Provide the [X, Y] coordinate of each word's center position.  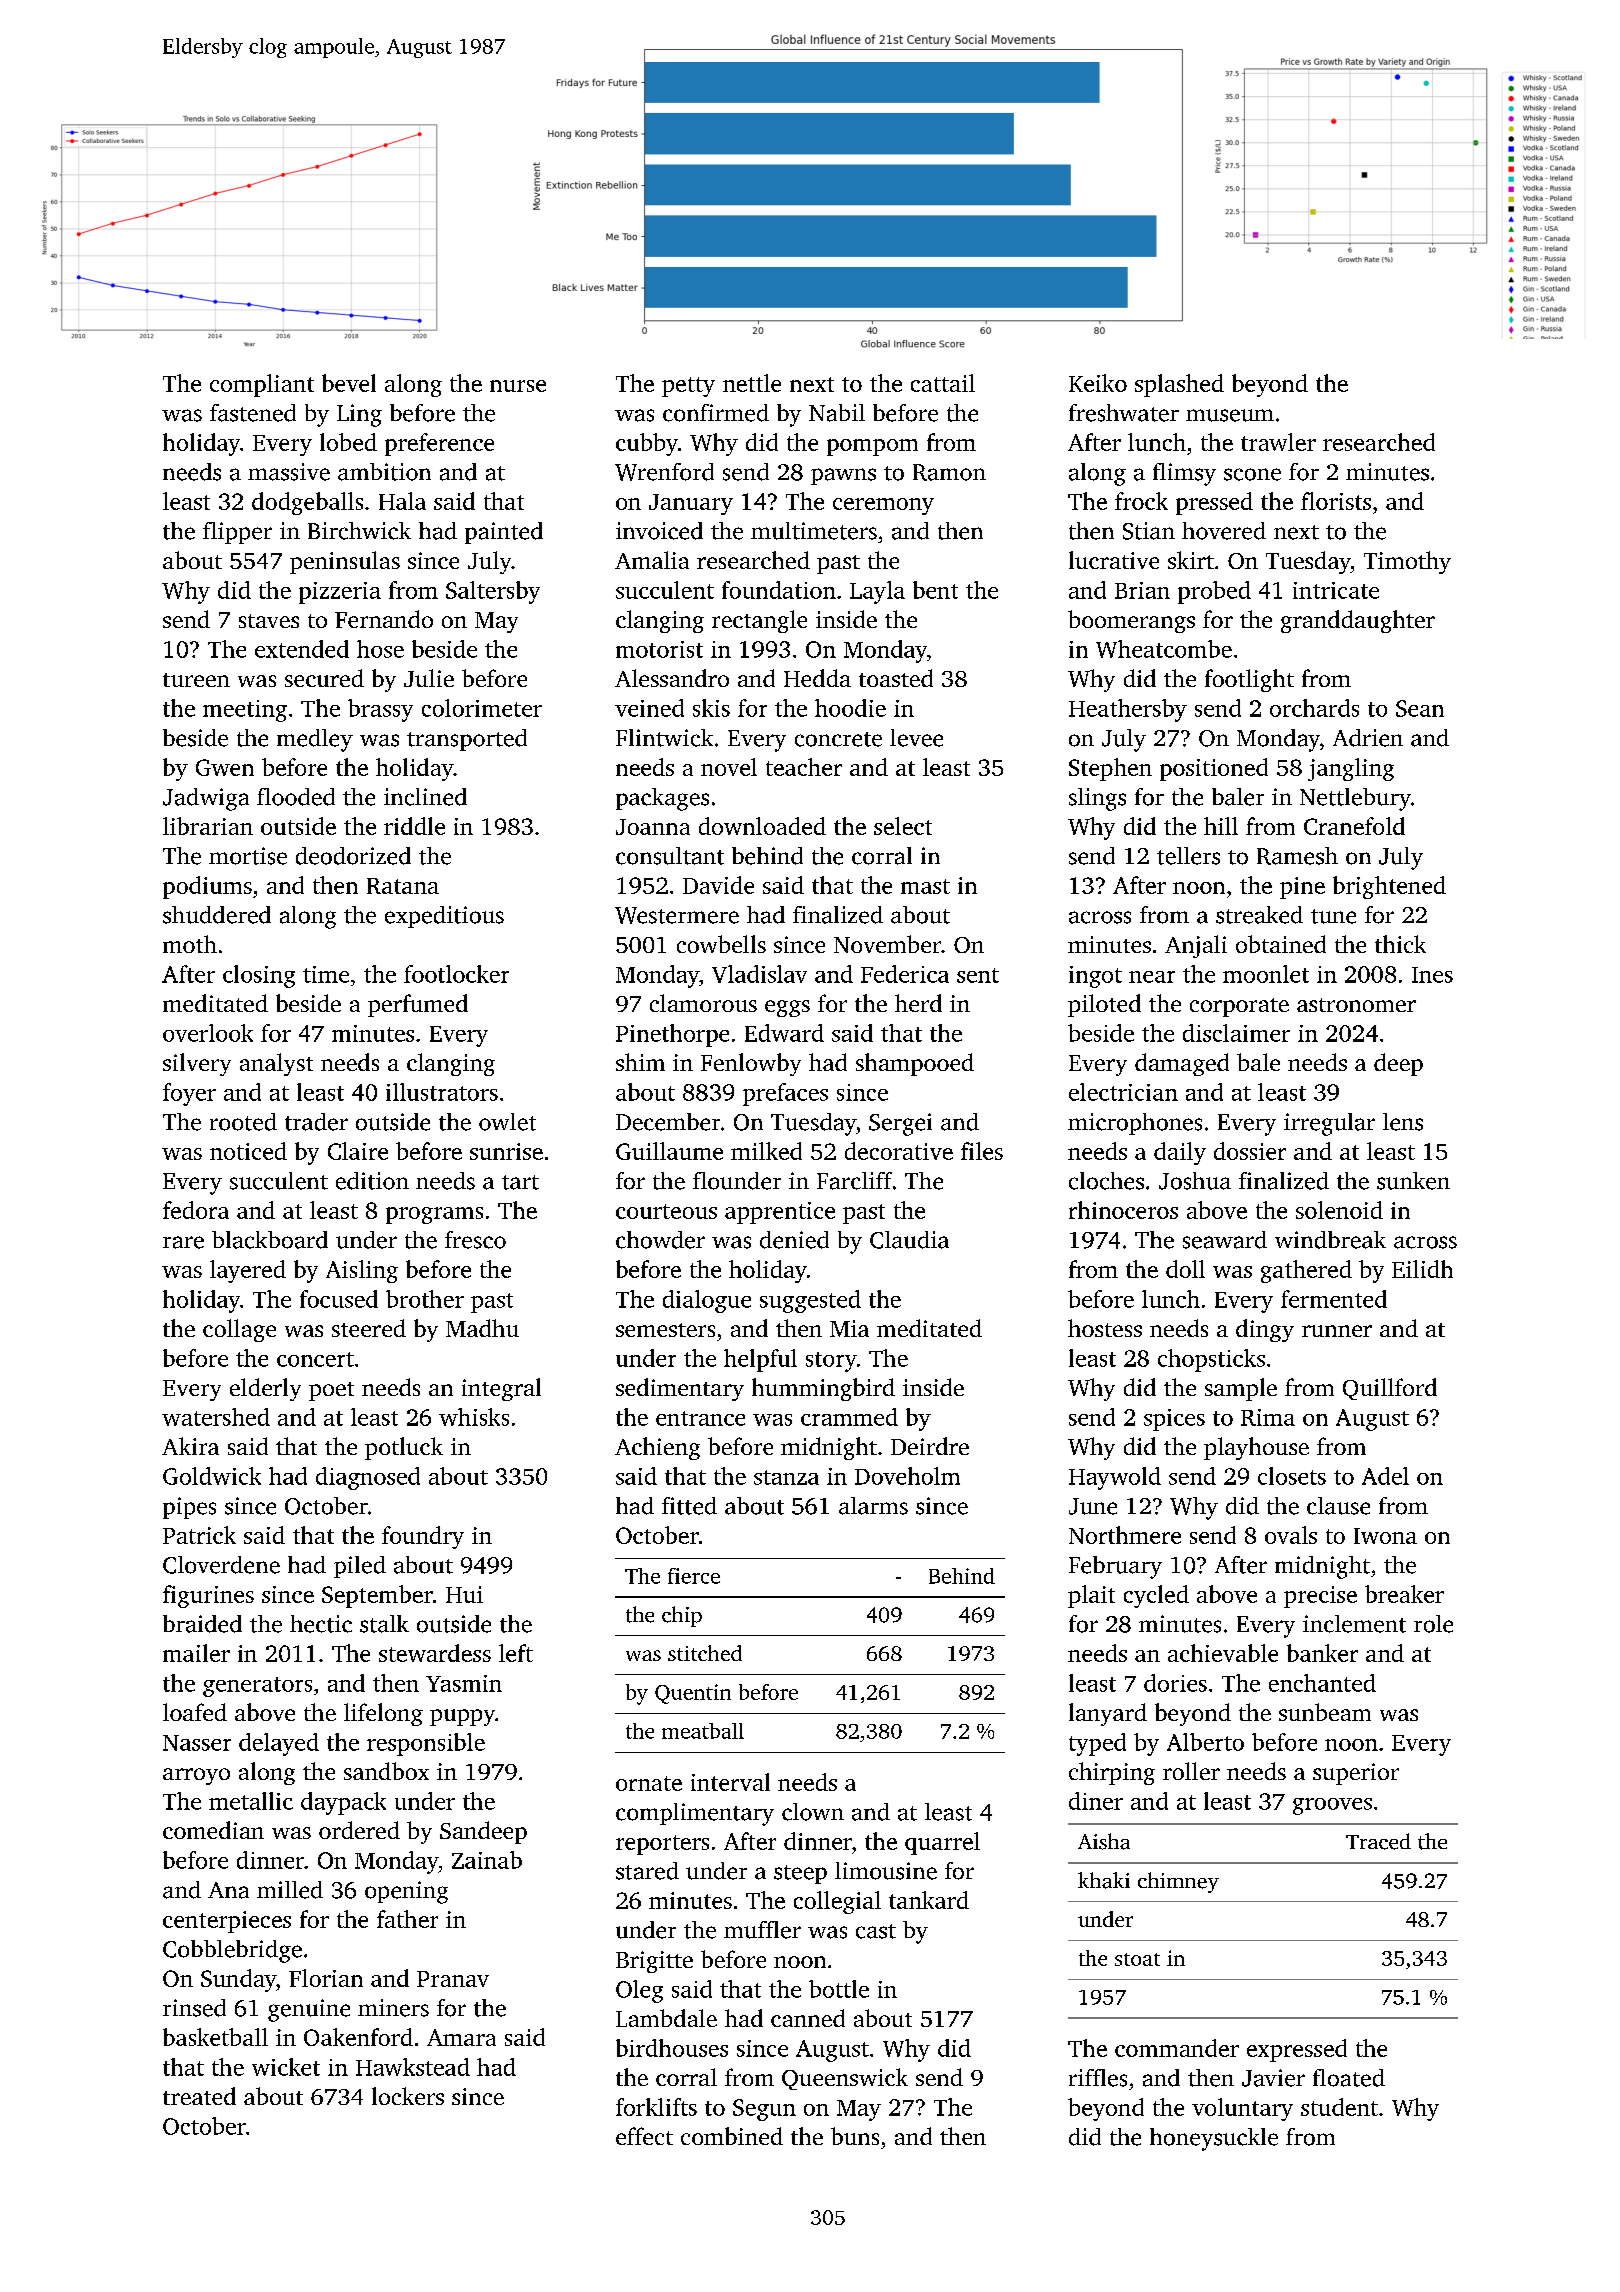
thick [1400, 944]
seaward [1225, 1240]
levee [916, 738]
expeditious [444, 917]
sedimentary [680, 1389]
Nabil [837, 413]
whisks [474, 1417]
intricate [1336, 590]
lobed [348, 442]
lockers [408, 2096]
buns [855, 2136]
